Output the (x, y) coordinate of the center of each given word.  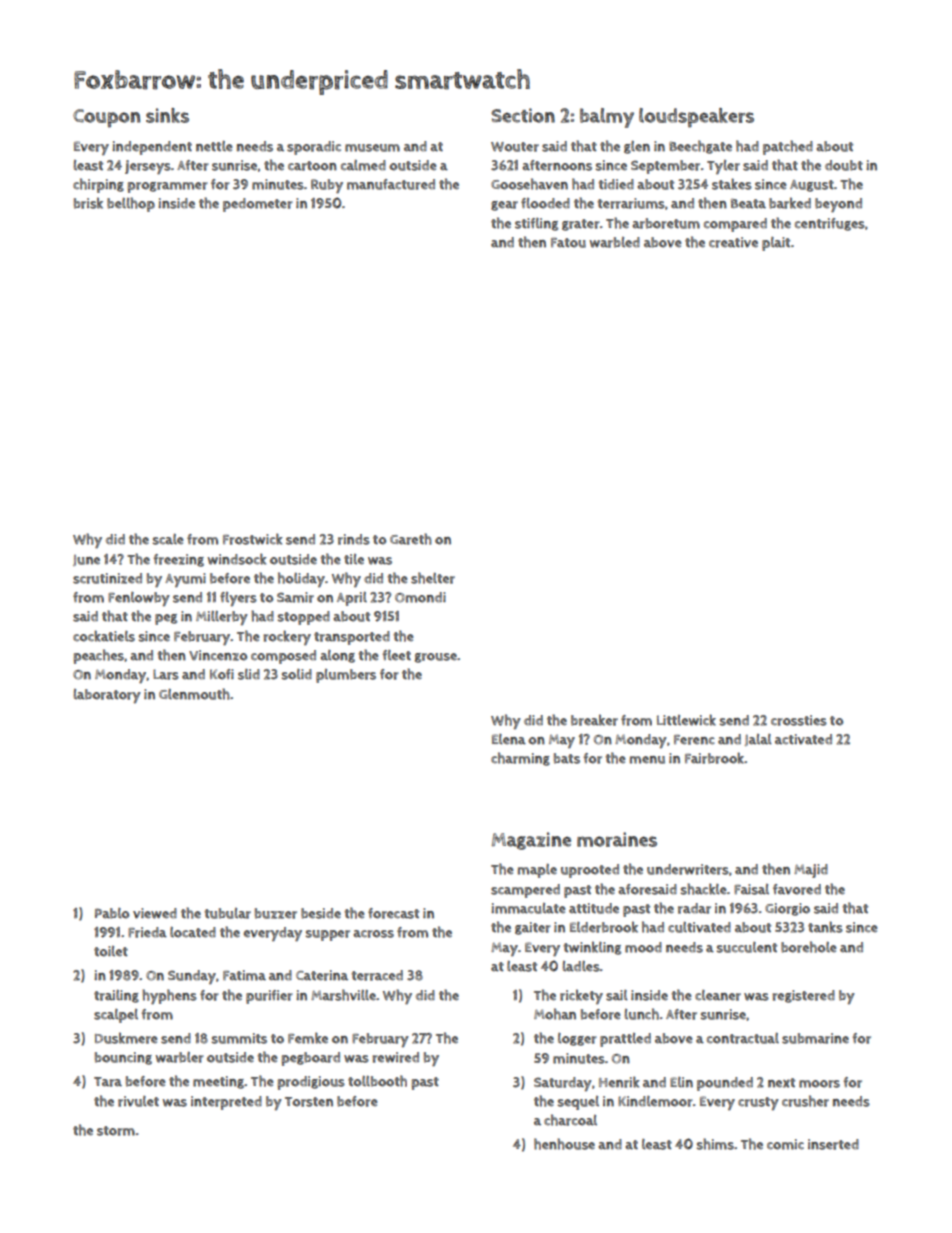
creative (733, 242)
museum (372, 148)
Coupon (106, 118)
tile (354, 559)
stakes (732, 184)
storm (116, 1131)
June (86, 560)
